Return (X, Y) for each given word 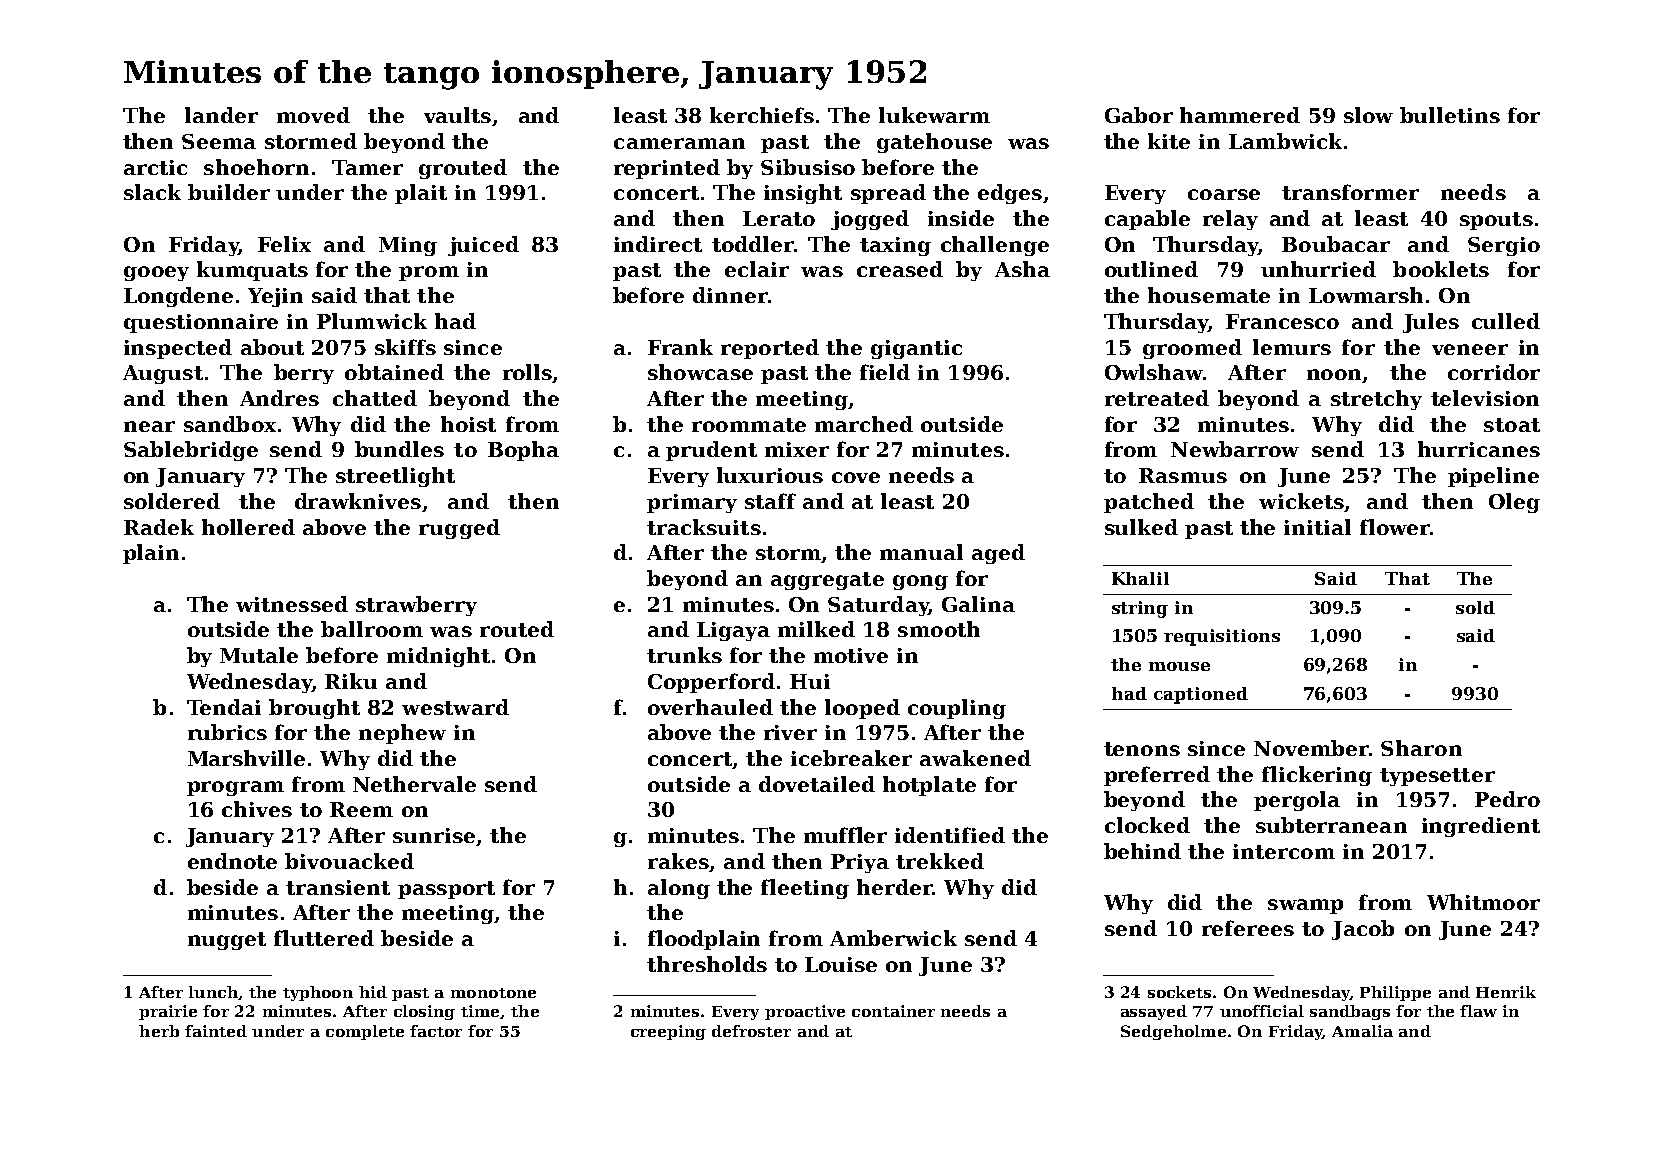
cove (856, 477)
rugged (459, 529)
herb (159, 1031)
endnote (232, 861)
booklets (1441, 269)
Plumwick (372, 321)
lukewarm (934, 115)
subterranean (1331, 825)
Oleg (1514, 503)
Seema (219, 141)
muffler (845, 835)
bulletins (1450, 115)
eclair (757, 269)
